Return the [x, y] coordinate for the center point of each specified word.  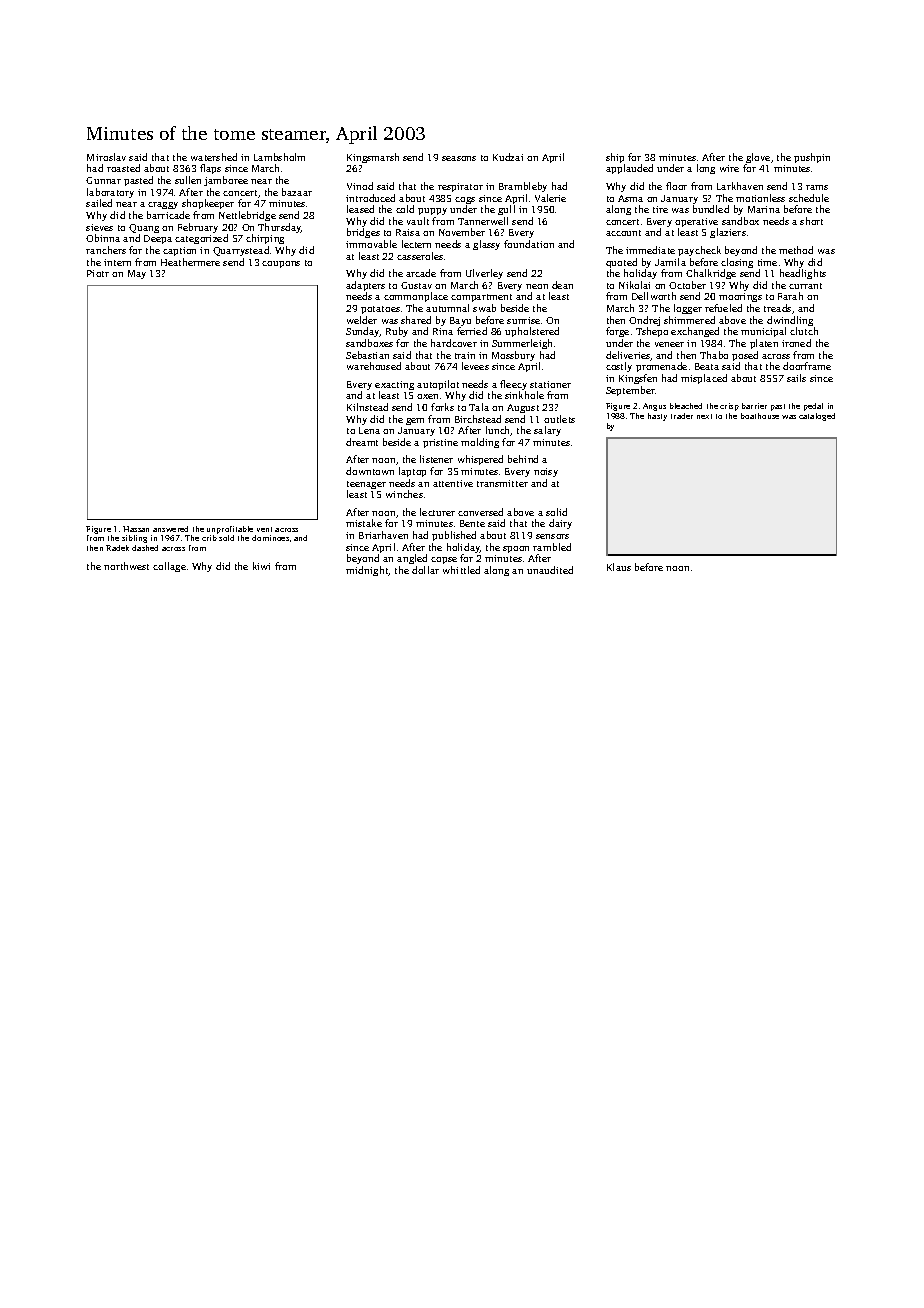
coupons [281, 264]
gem [415, 421]
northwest [126, 566]
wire [729, 168]
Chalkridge [711, 274]
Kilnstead [367, 407]
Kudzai [508, 157]
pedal [813, 407]
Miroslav [106, 157]
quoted [621, 263]
